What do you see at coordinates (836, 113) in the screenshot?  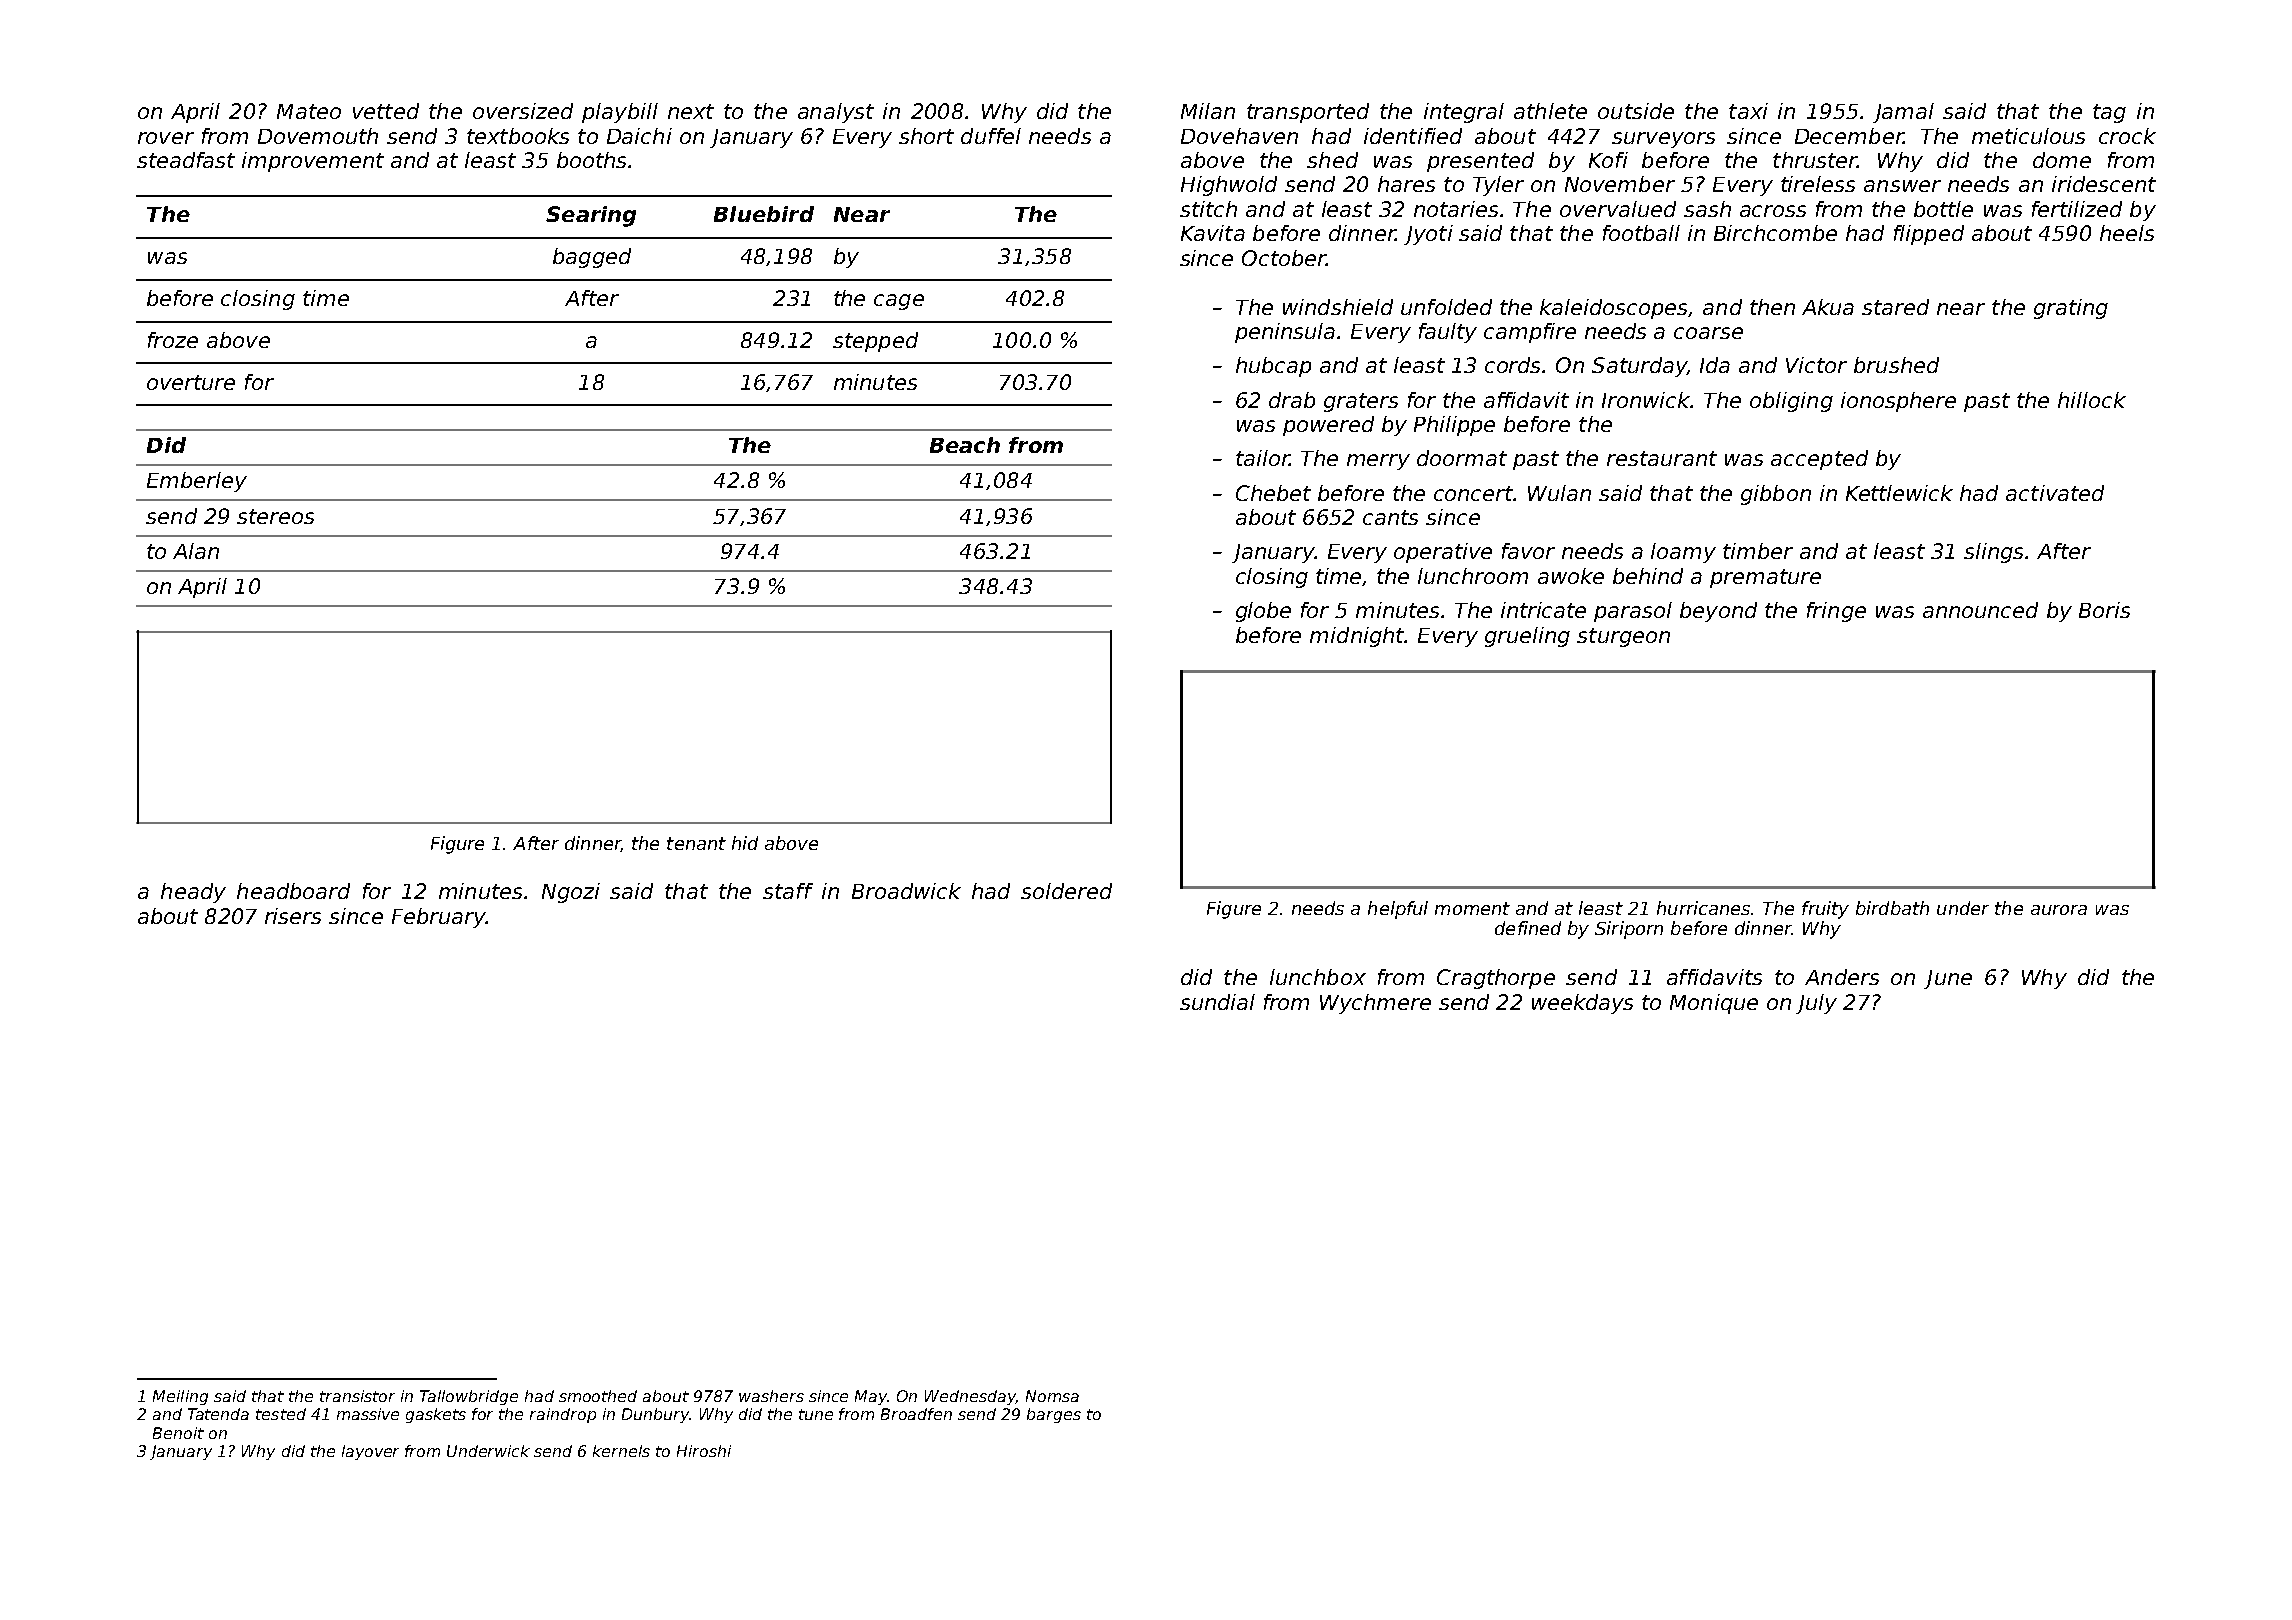 I see `analyst` at bounding box center [836, 113].
